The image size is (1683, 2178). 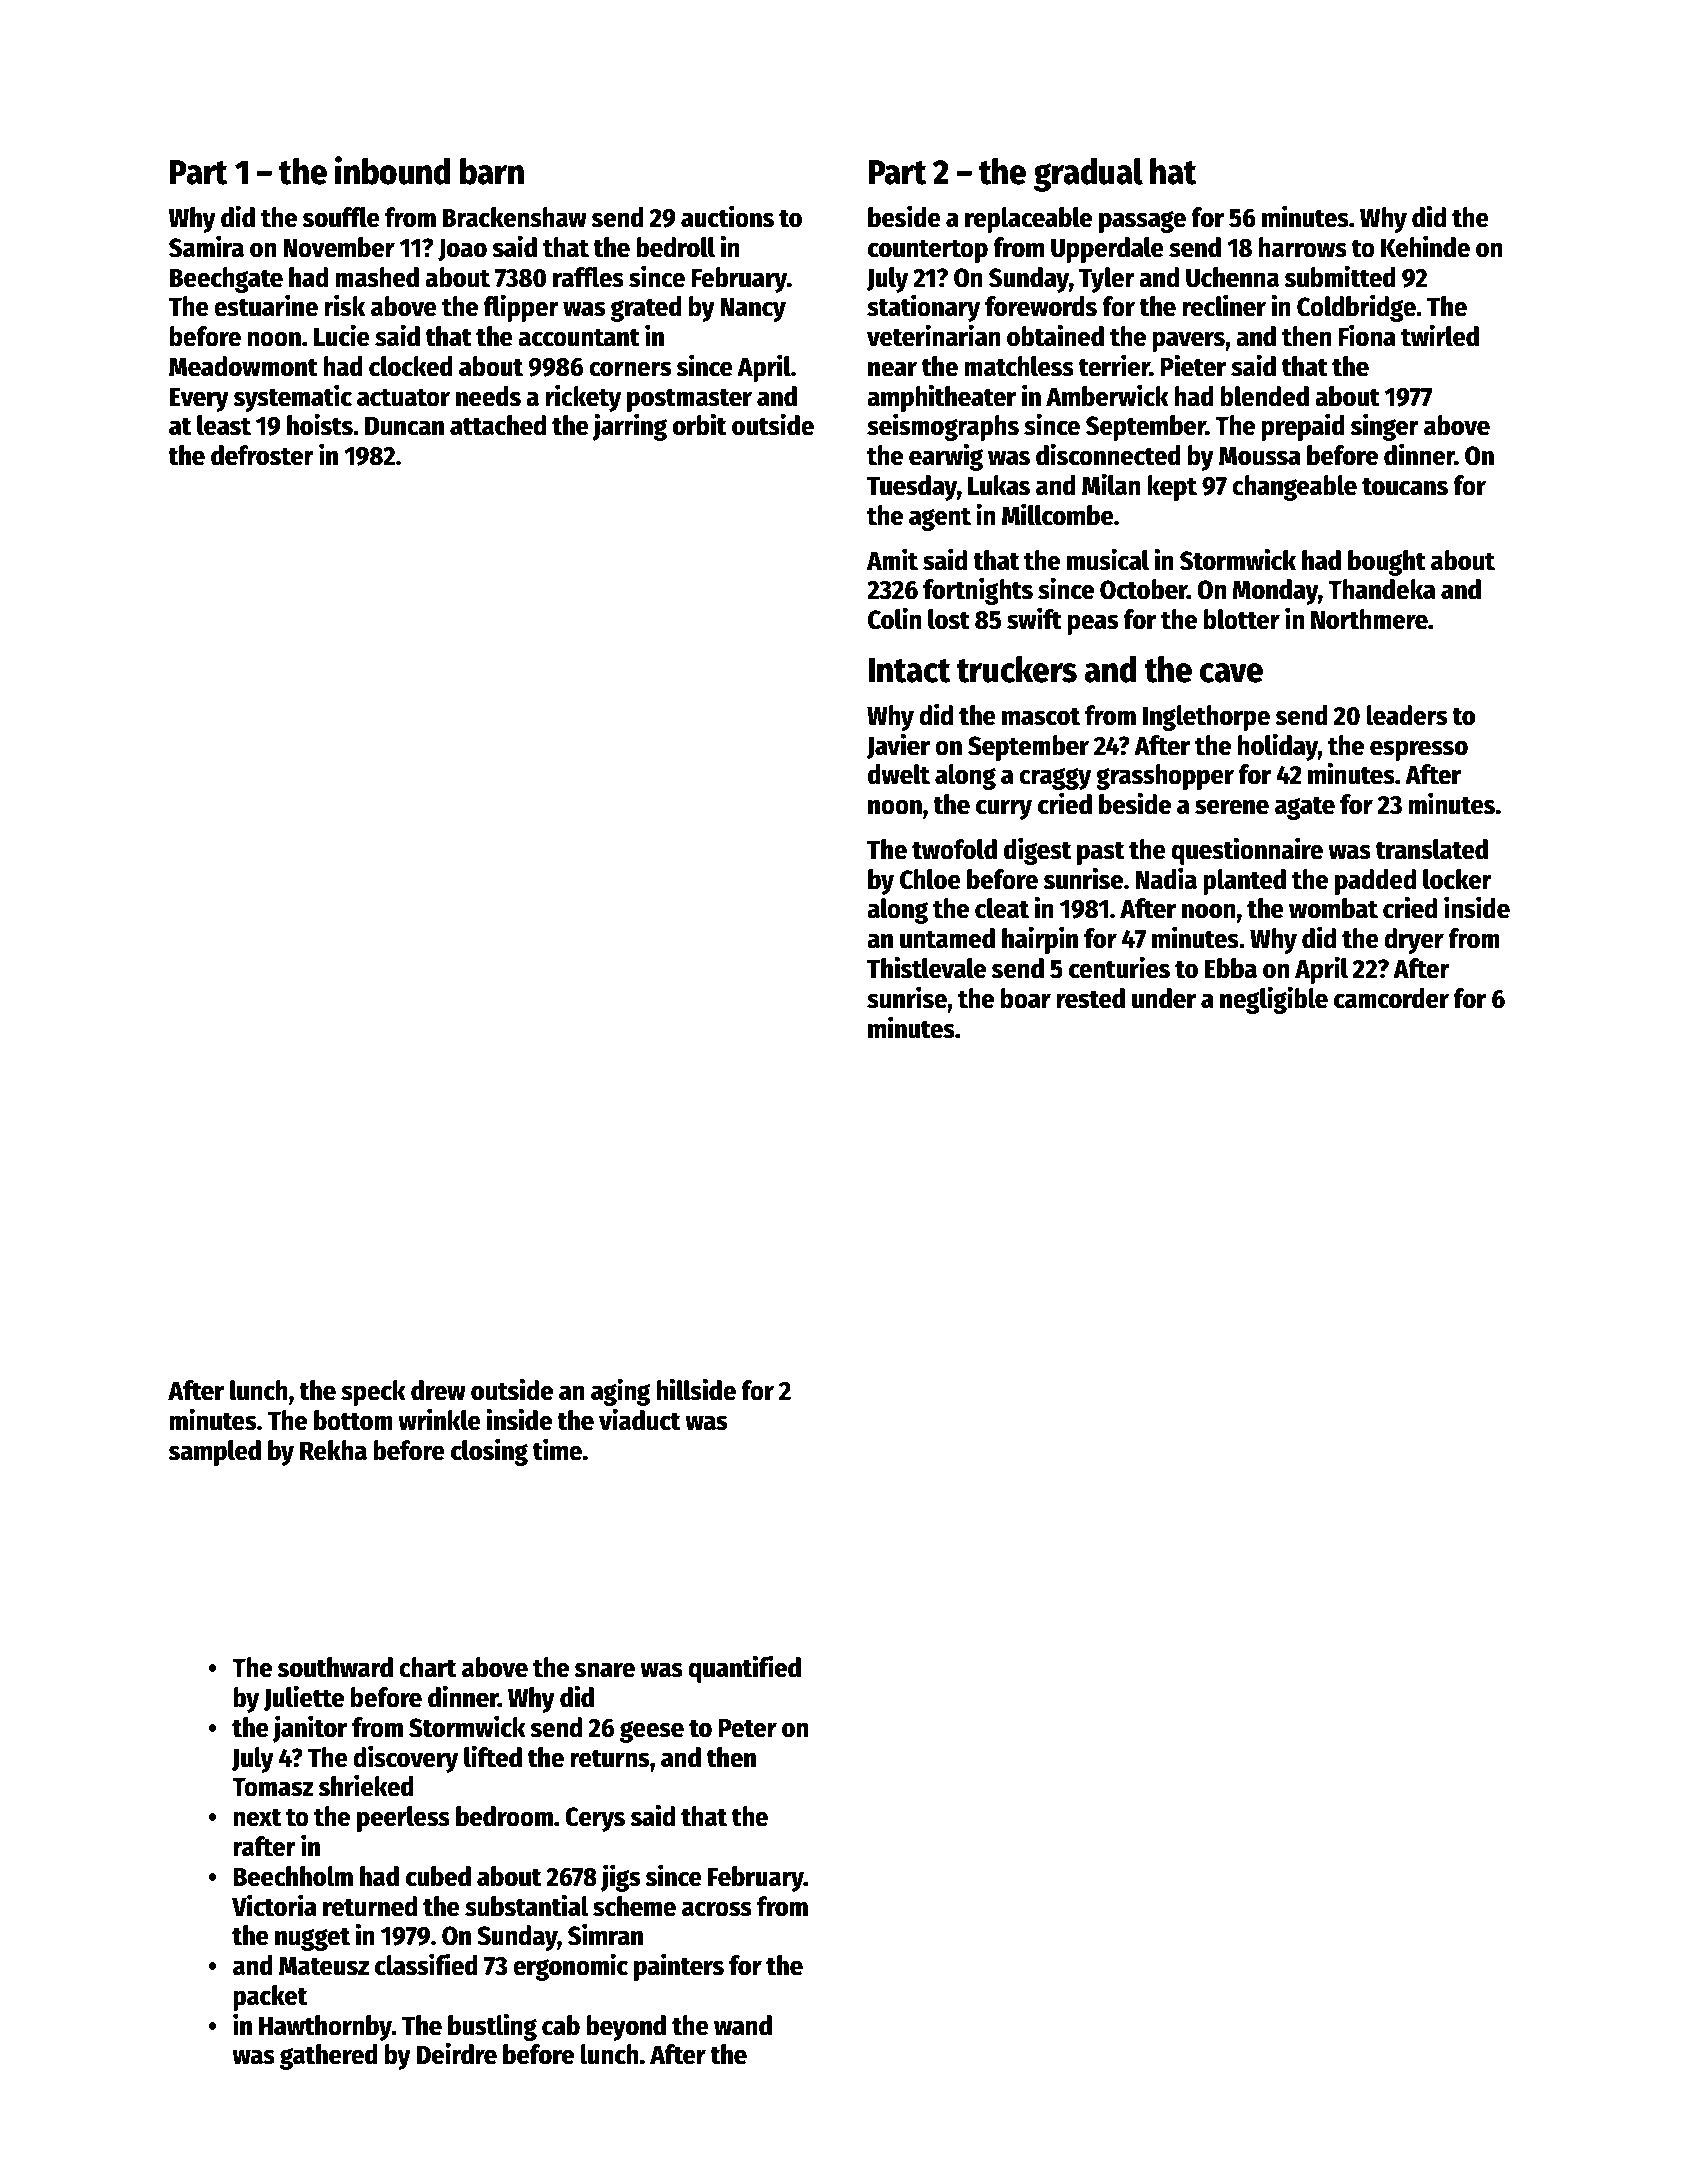 I want to click on Beechholm, so click(x=293, y=1876).
